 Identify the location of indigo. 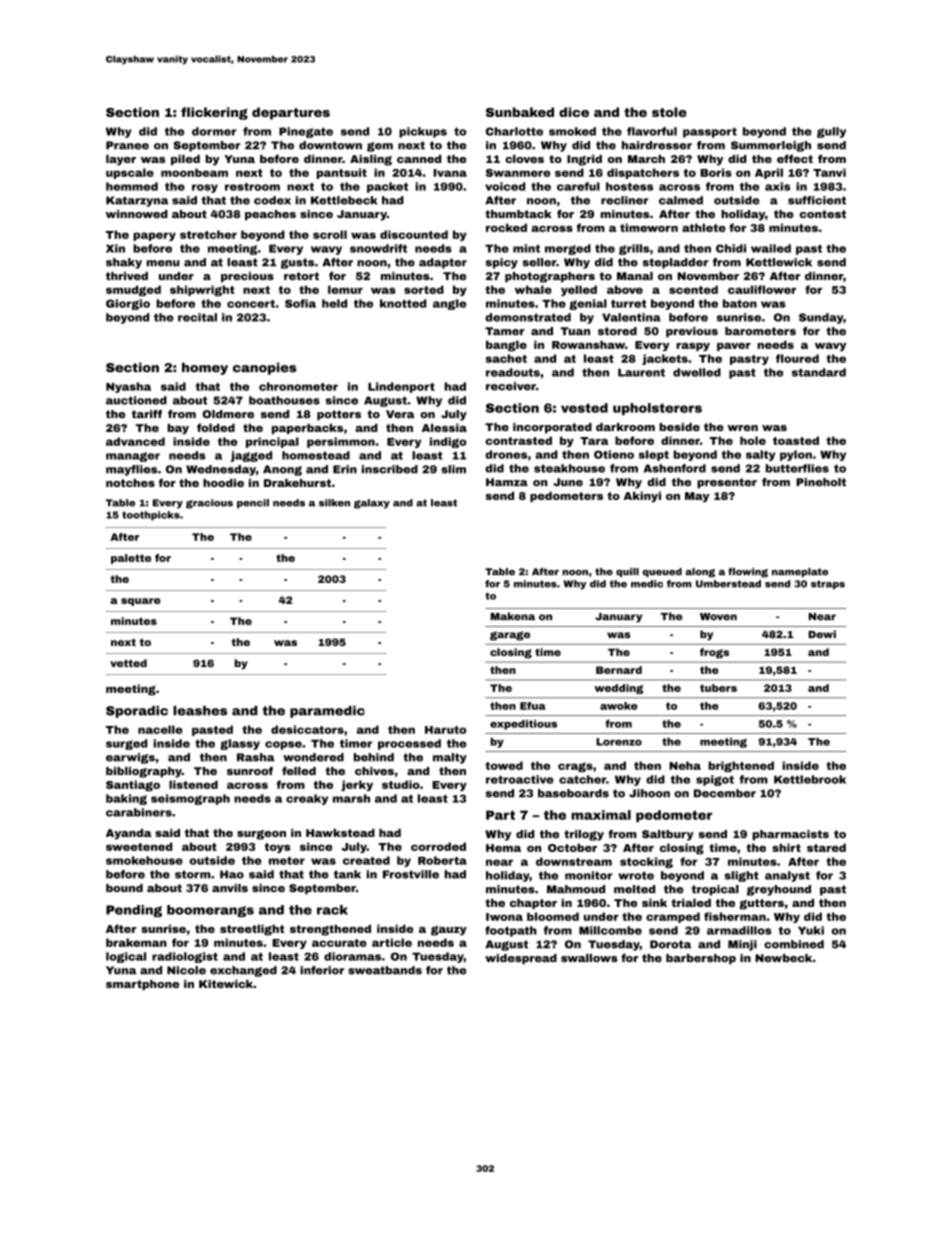
(448, 442).
